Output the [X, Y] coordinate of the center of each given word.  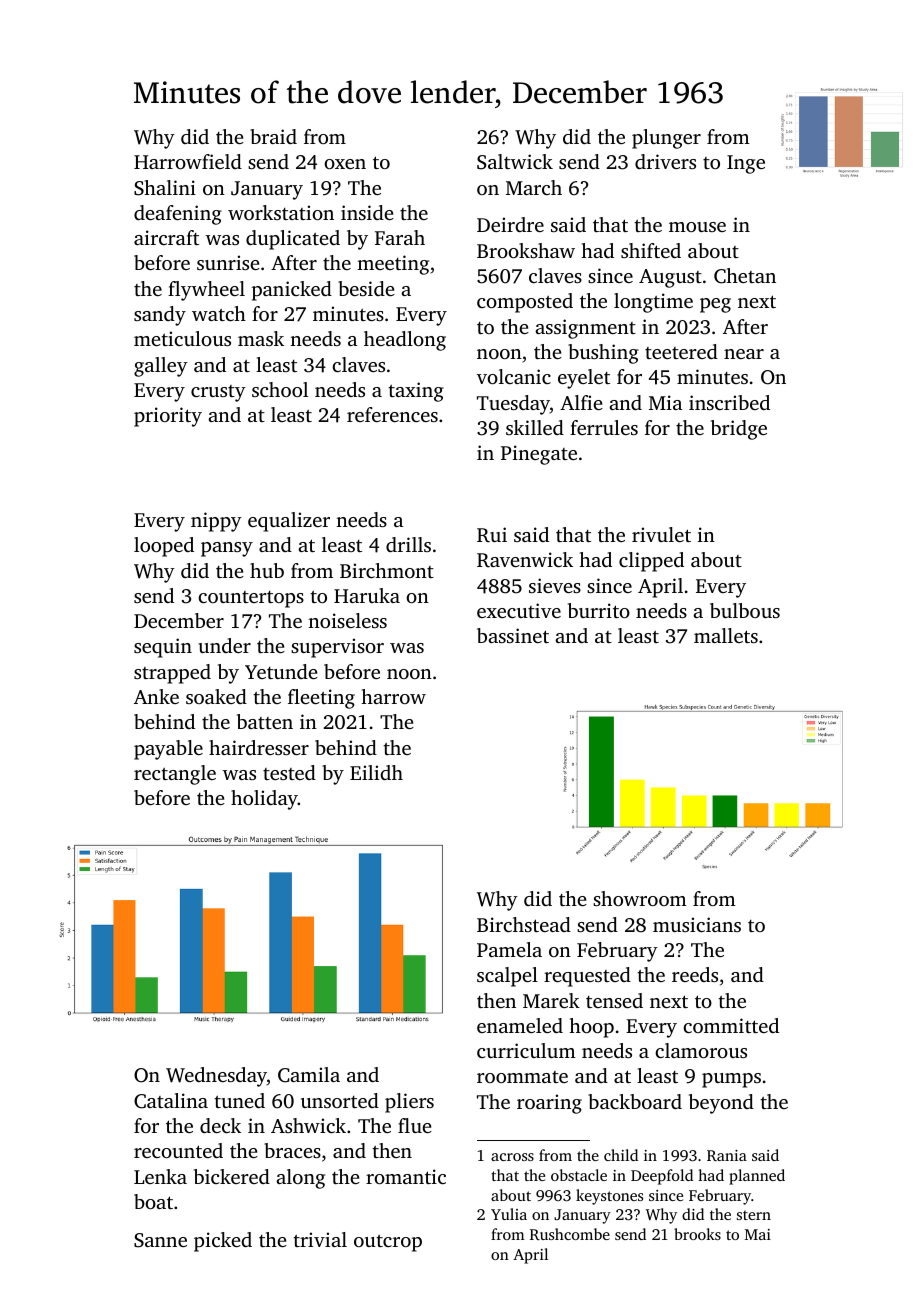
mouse [697, 227]
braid [273, 136]
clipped [651, 562]
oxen [345, 164]
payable [168, 750]
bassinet [513, 635]
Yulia [509, 1214]
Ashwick [308, 1125]
